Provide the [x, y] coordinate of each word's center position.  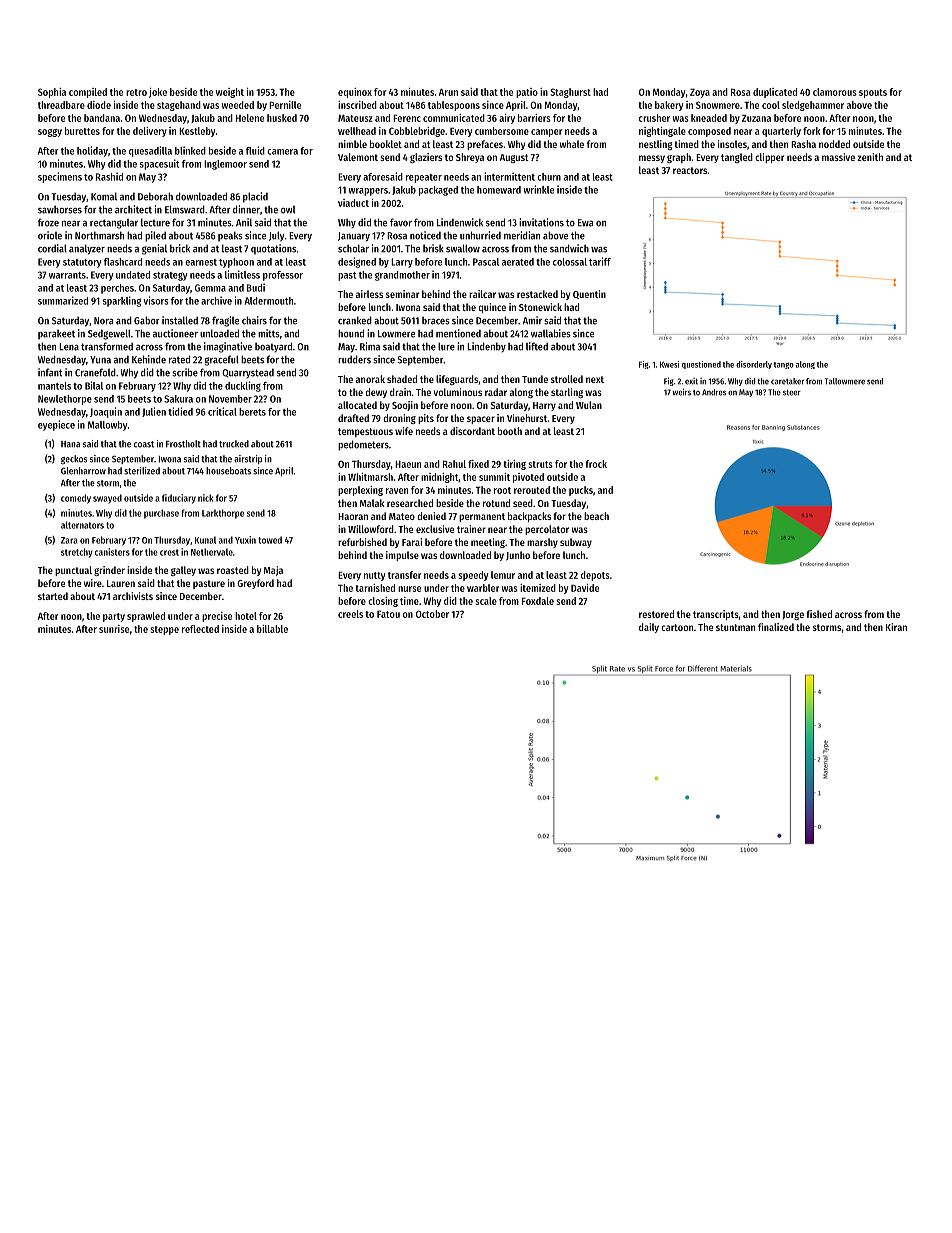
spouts [873, 93]
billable [272, 629]
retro [136, 92]
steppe [164, 630]
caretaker [787, 381]
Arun [448, 92]
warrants [67, 275]
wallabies [551, 333]
